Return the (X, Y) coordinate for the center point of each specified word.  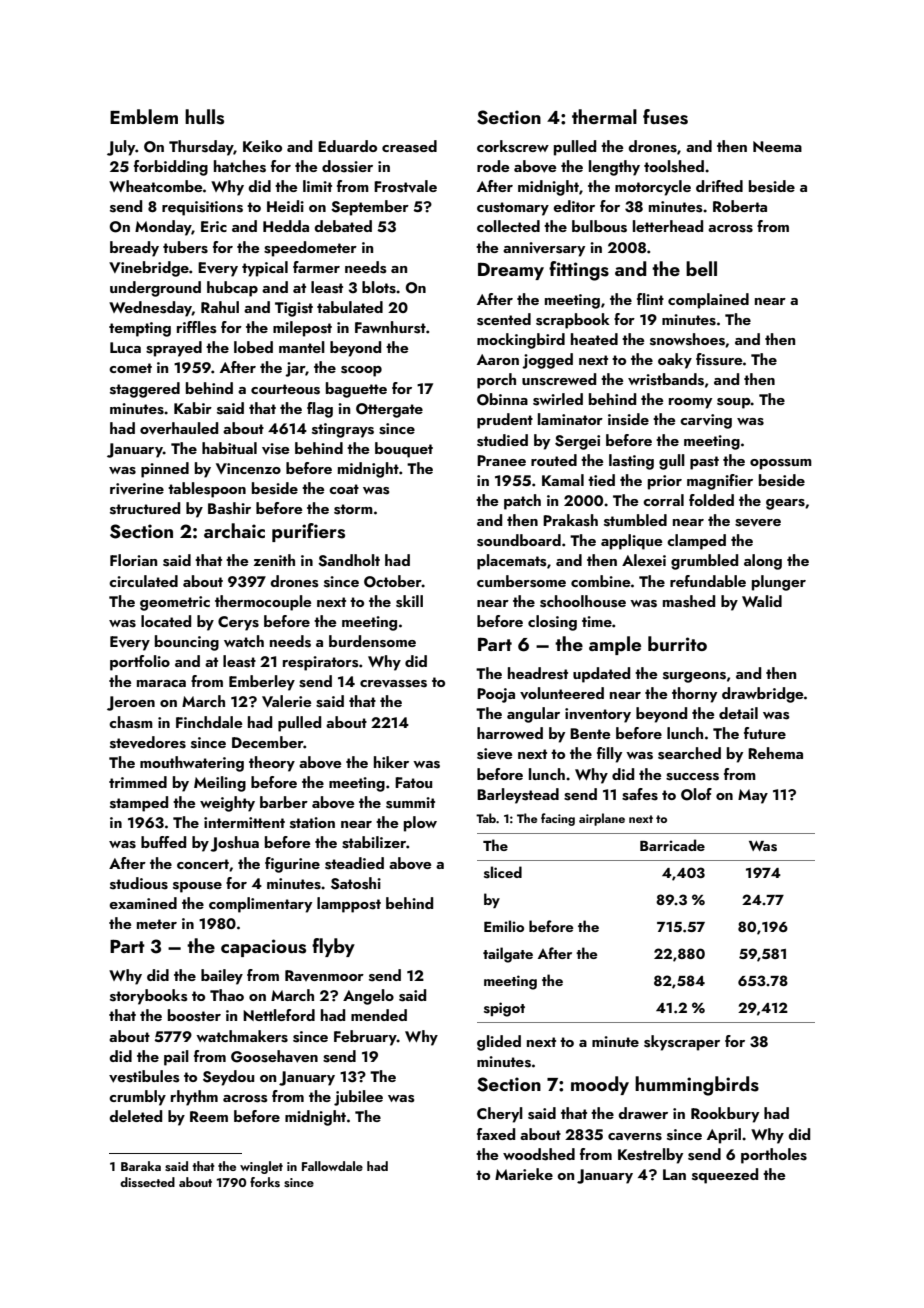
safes (640, 794)
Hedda (286, 226)
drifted (719, 186)
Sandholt (349, 560)
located (166, 621)
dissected (147, 1182)
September (370, 208)
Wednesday (150, 309)
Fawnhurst (390, 327)
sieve (494, 754)
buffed (163, 842)
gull (672, 462)
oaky (675, 361)
